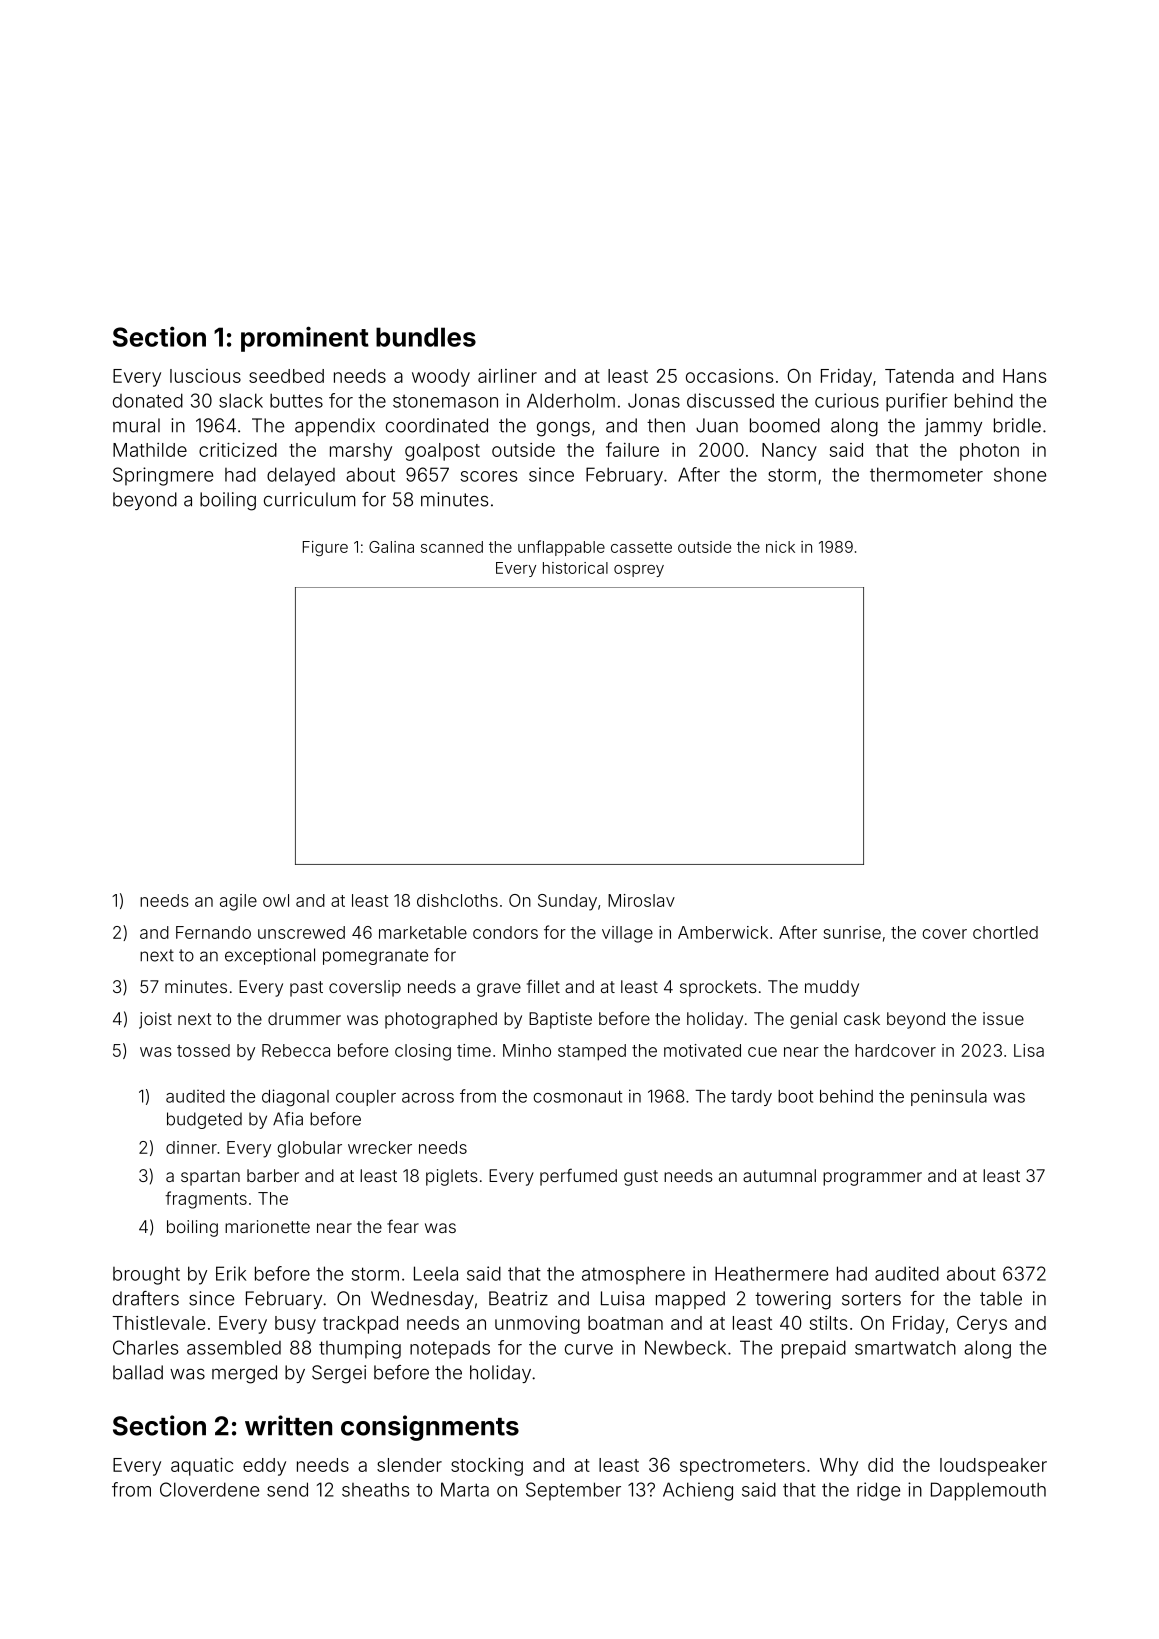  I want to click on smartwatch, so click(905, 1348).
